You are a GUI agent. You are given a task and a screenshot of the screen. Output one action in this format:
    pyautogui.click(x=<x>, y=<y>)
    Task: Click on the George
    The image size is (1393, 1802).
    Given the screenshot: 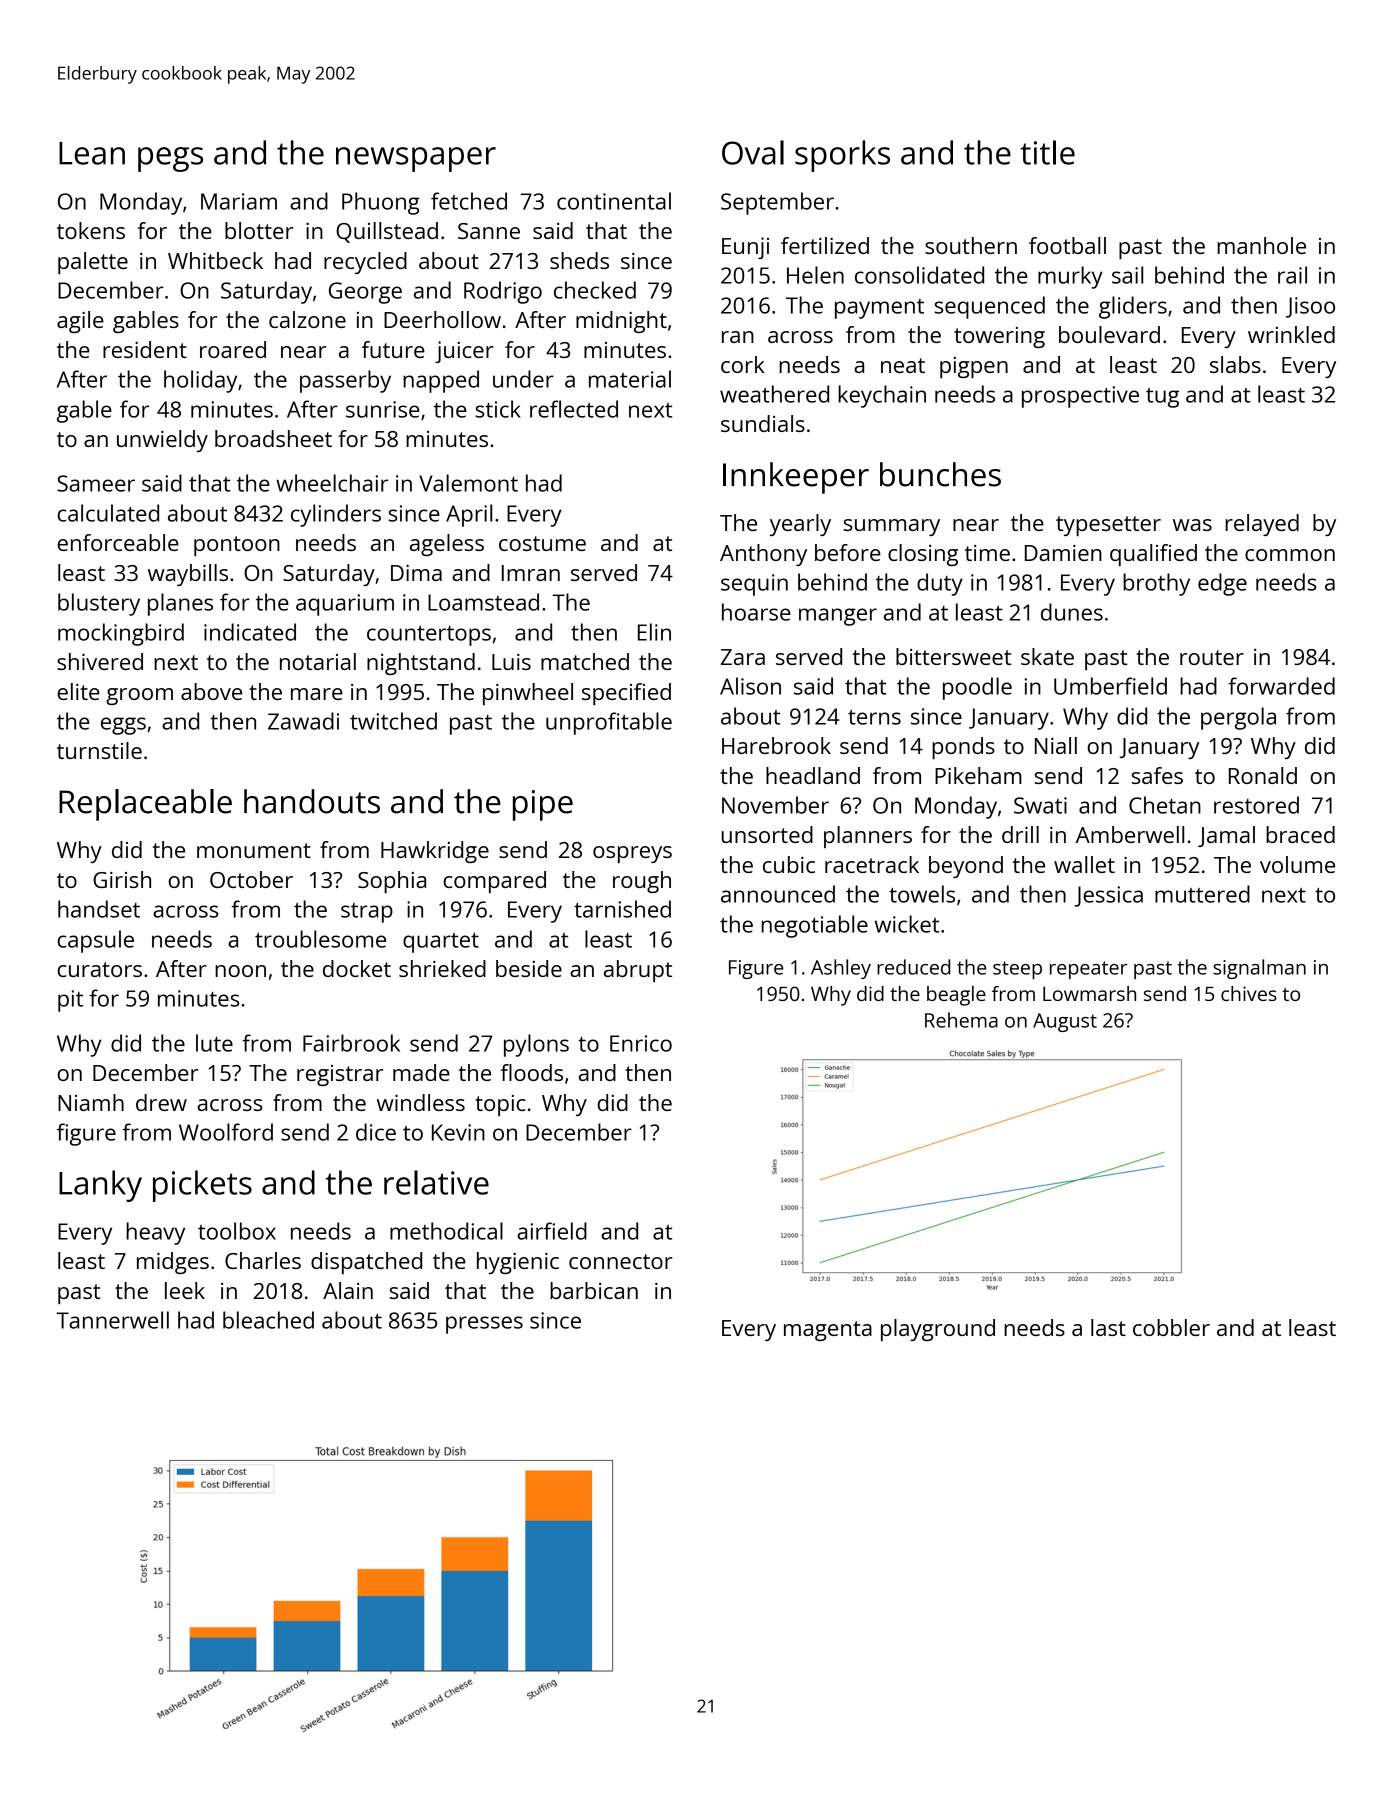 What is the action you would take?
    pyautogui.click(x=365, y=293)
